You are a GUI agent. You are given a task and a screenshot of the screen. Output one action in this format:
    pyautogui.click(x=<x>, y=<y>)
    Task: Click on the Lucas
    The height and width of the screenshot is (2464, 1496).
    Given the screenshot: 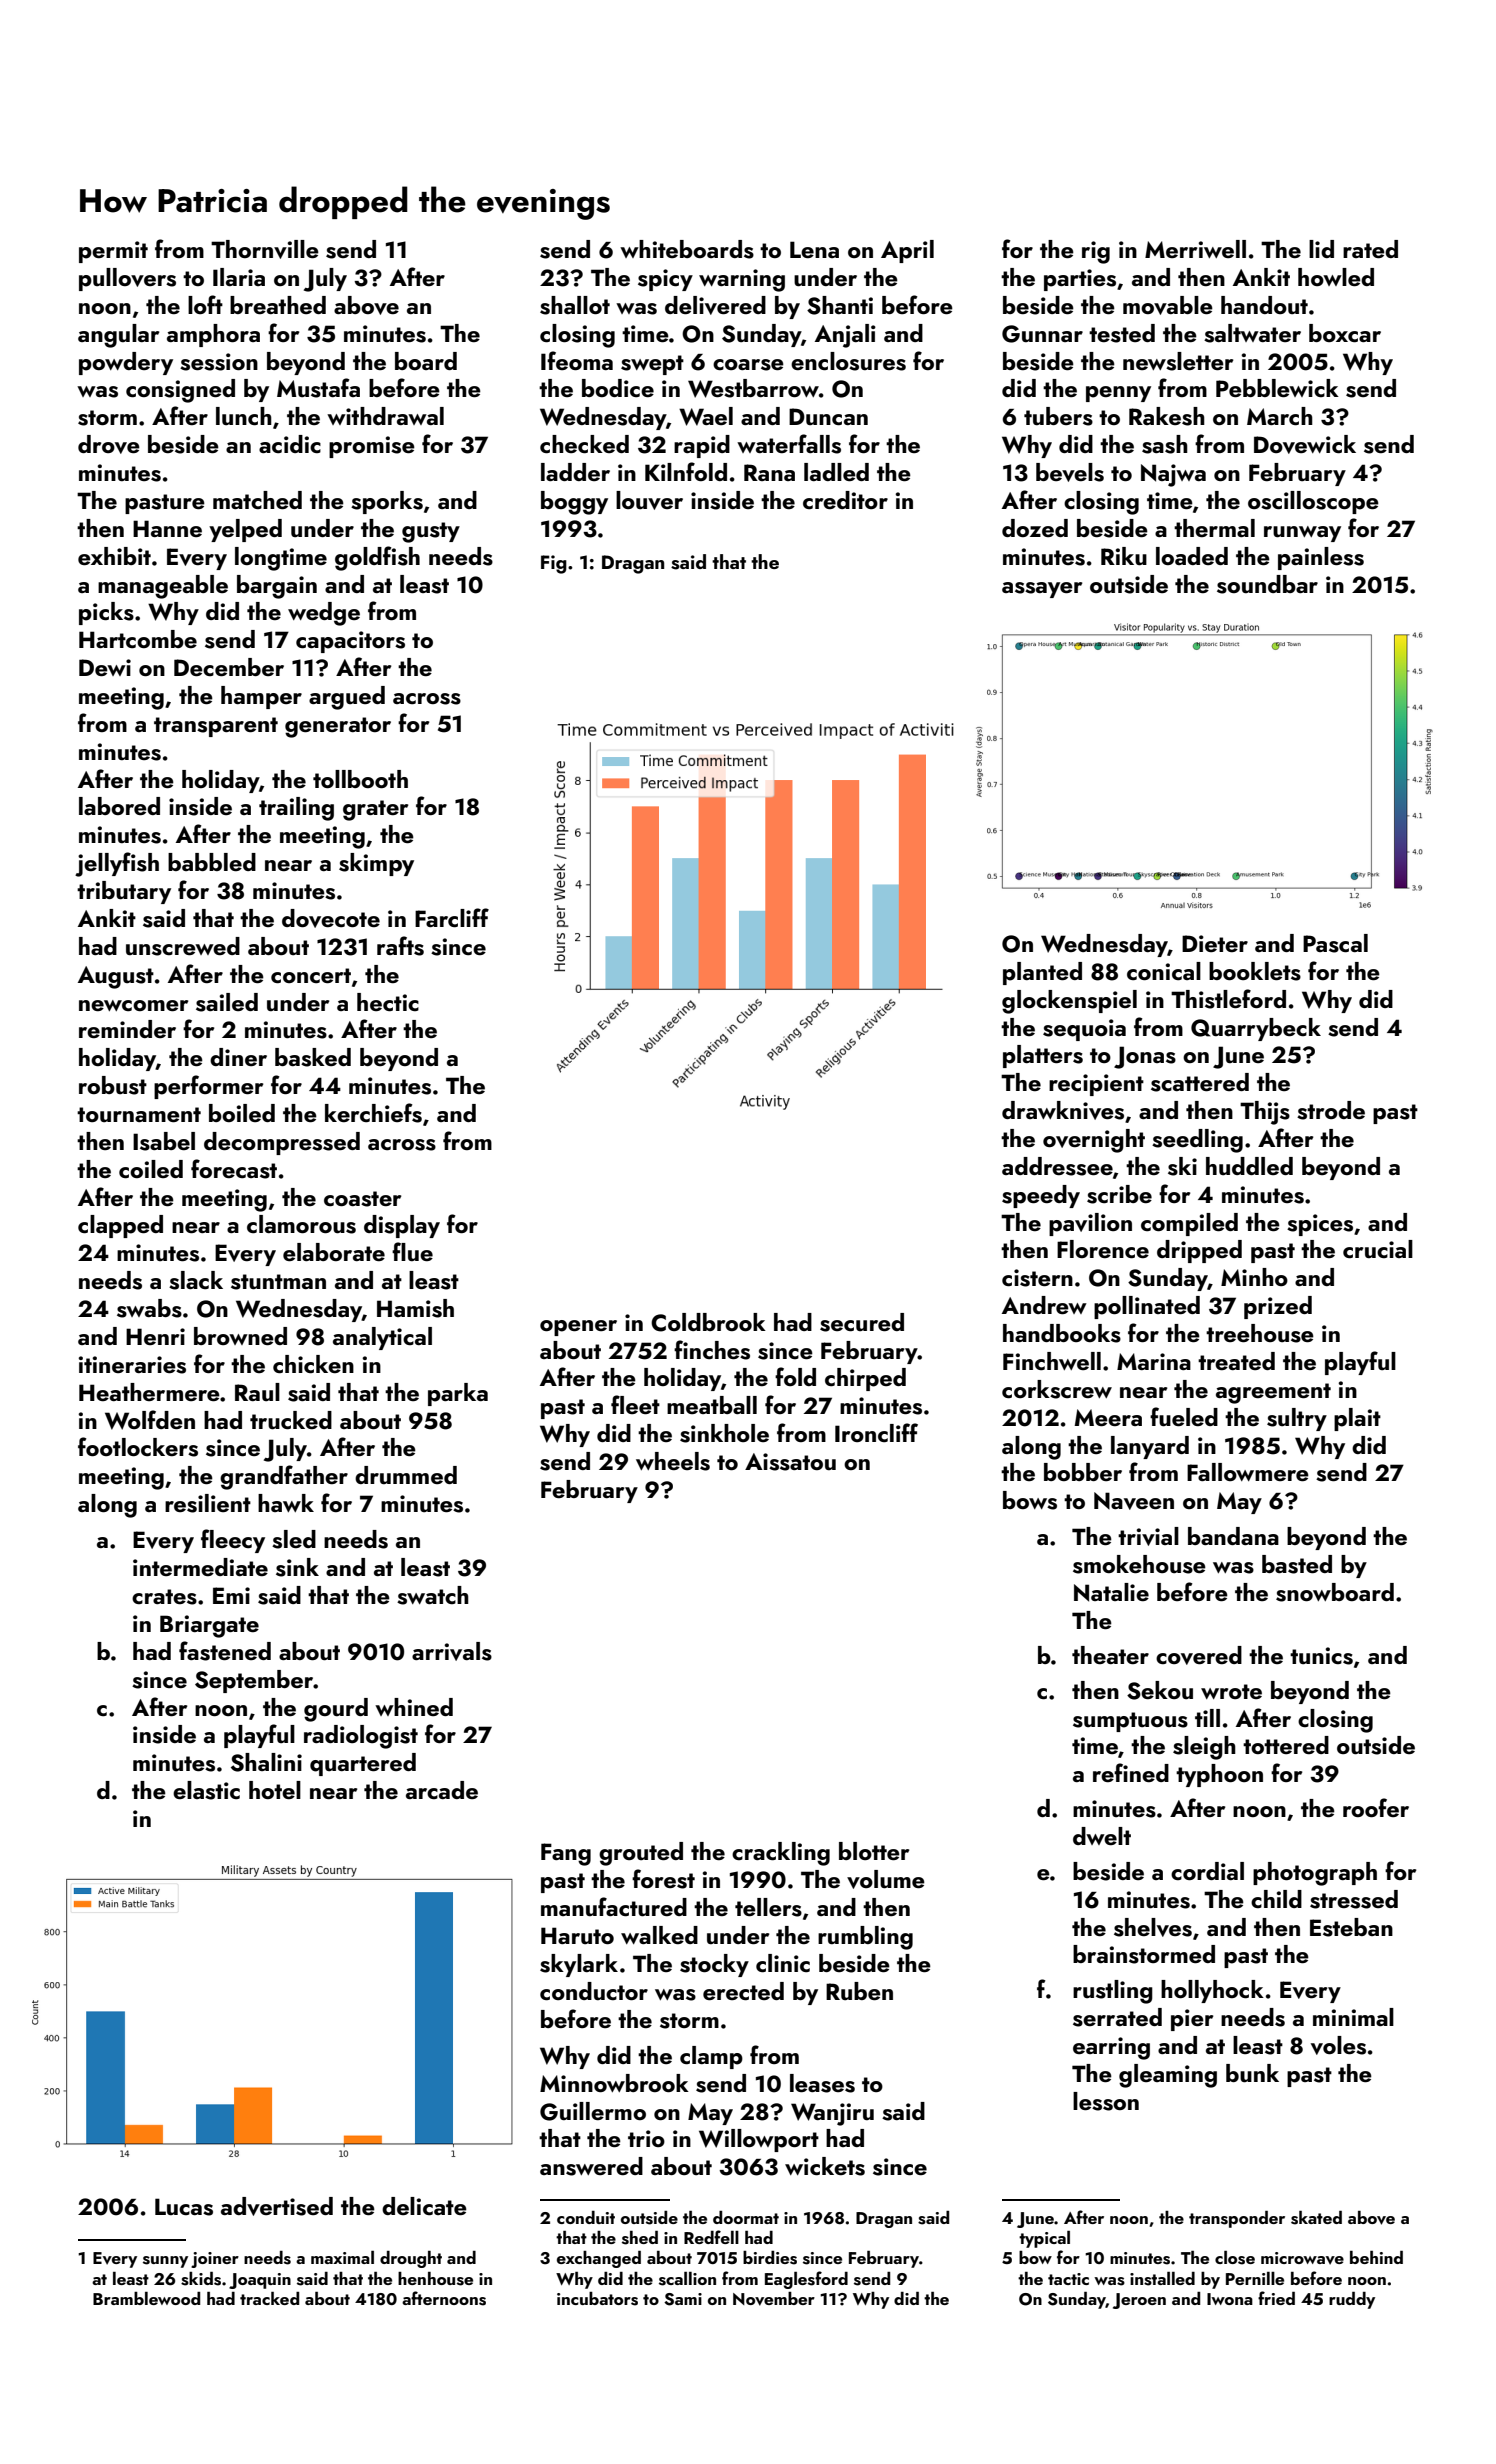 What is the action you would take?
    pyautogui.click(x=184, y=2207)
